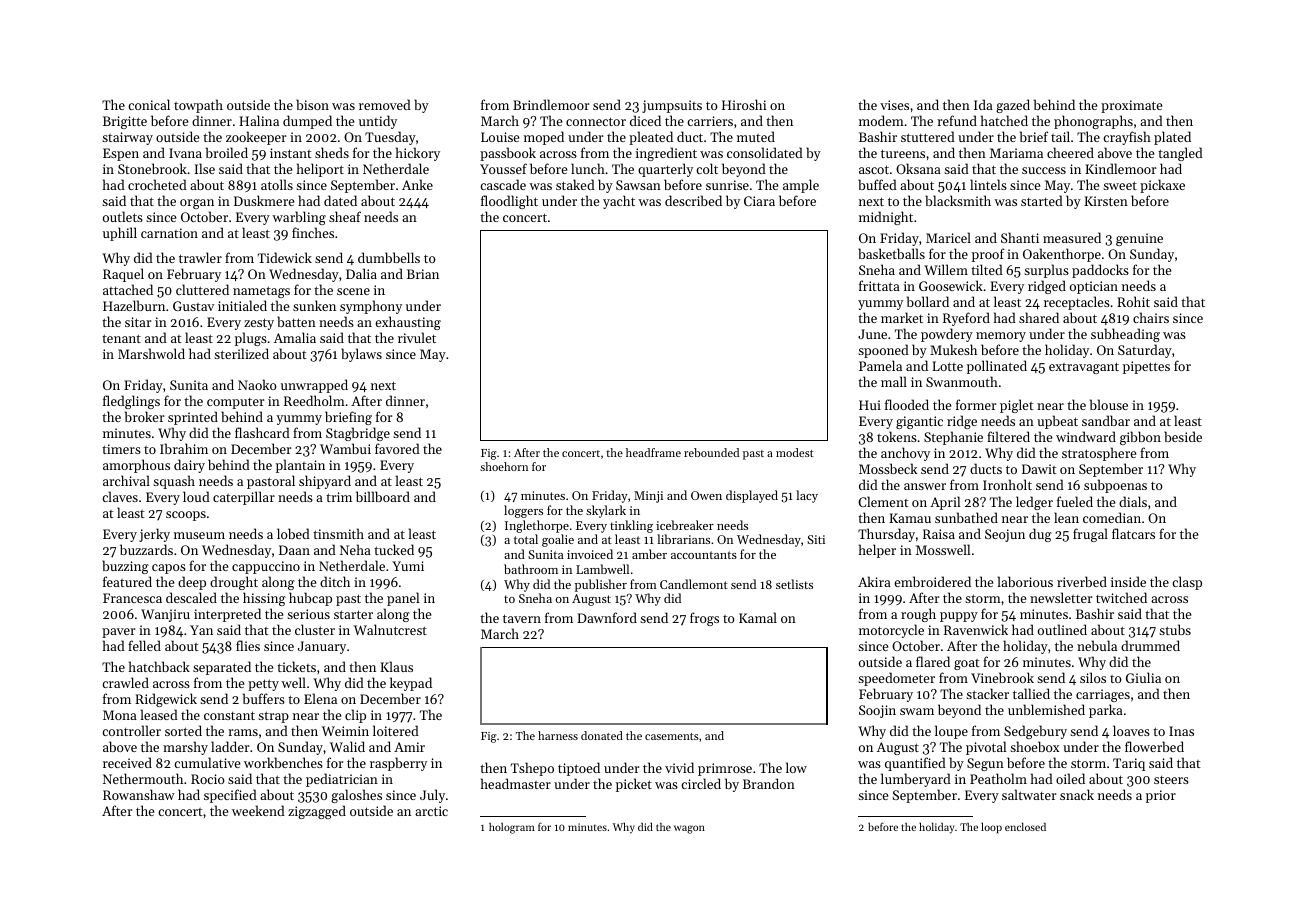 Image resolution: width=1308 pixels, height=924 pixels. What do you see at coordinates (152, 168) in the image?
I see `Stonebrook` at bounding box center [152, 168].
